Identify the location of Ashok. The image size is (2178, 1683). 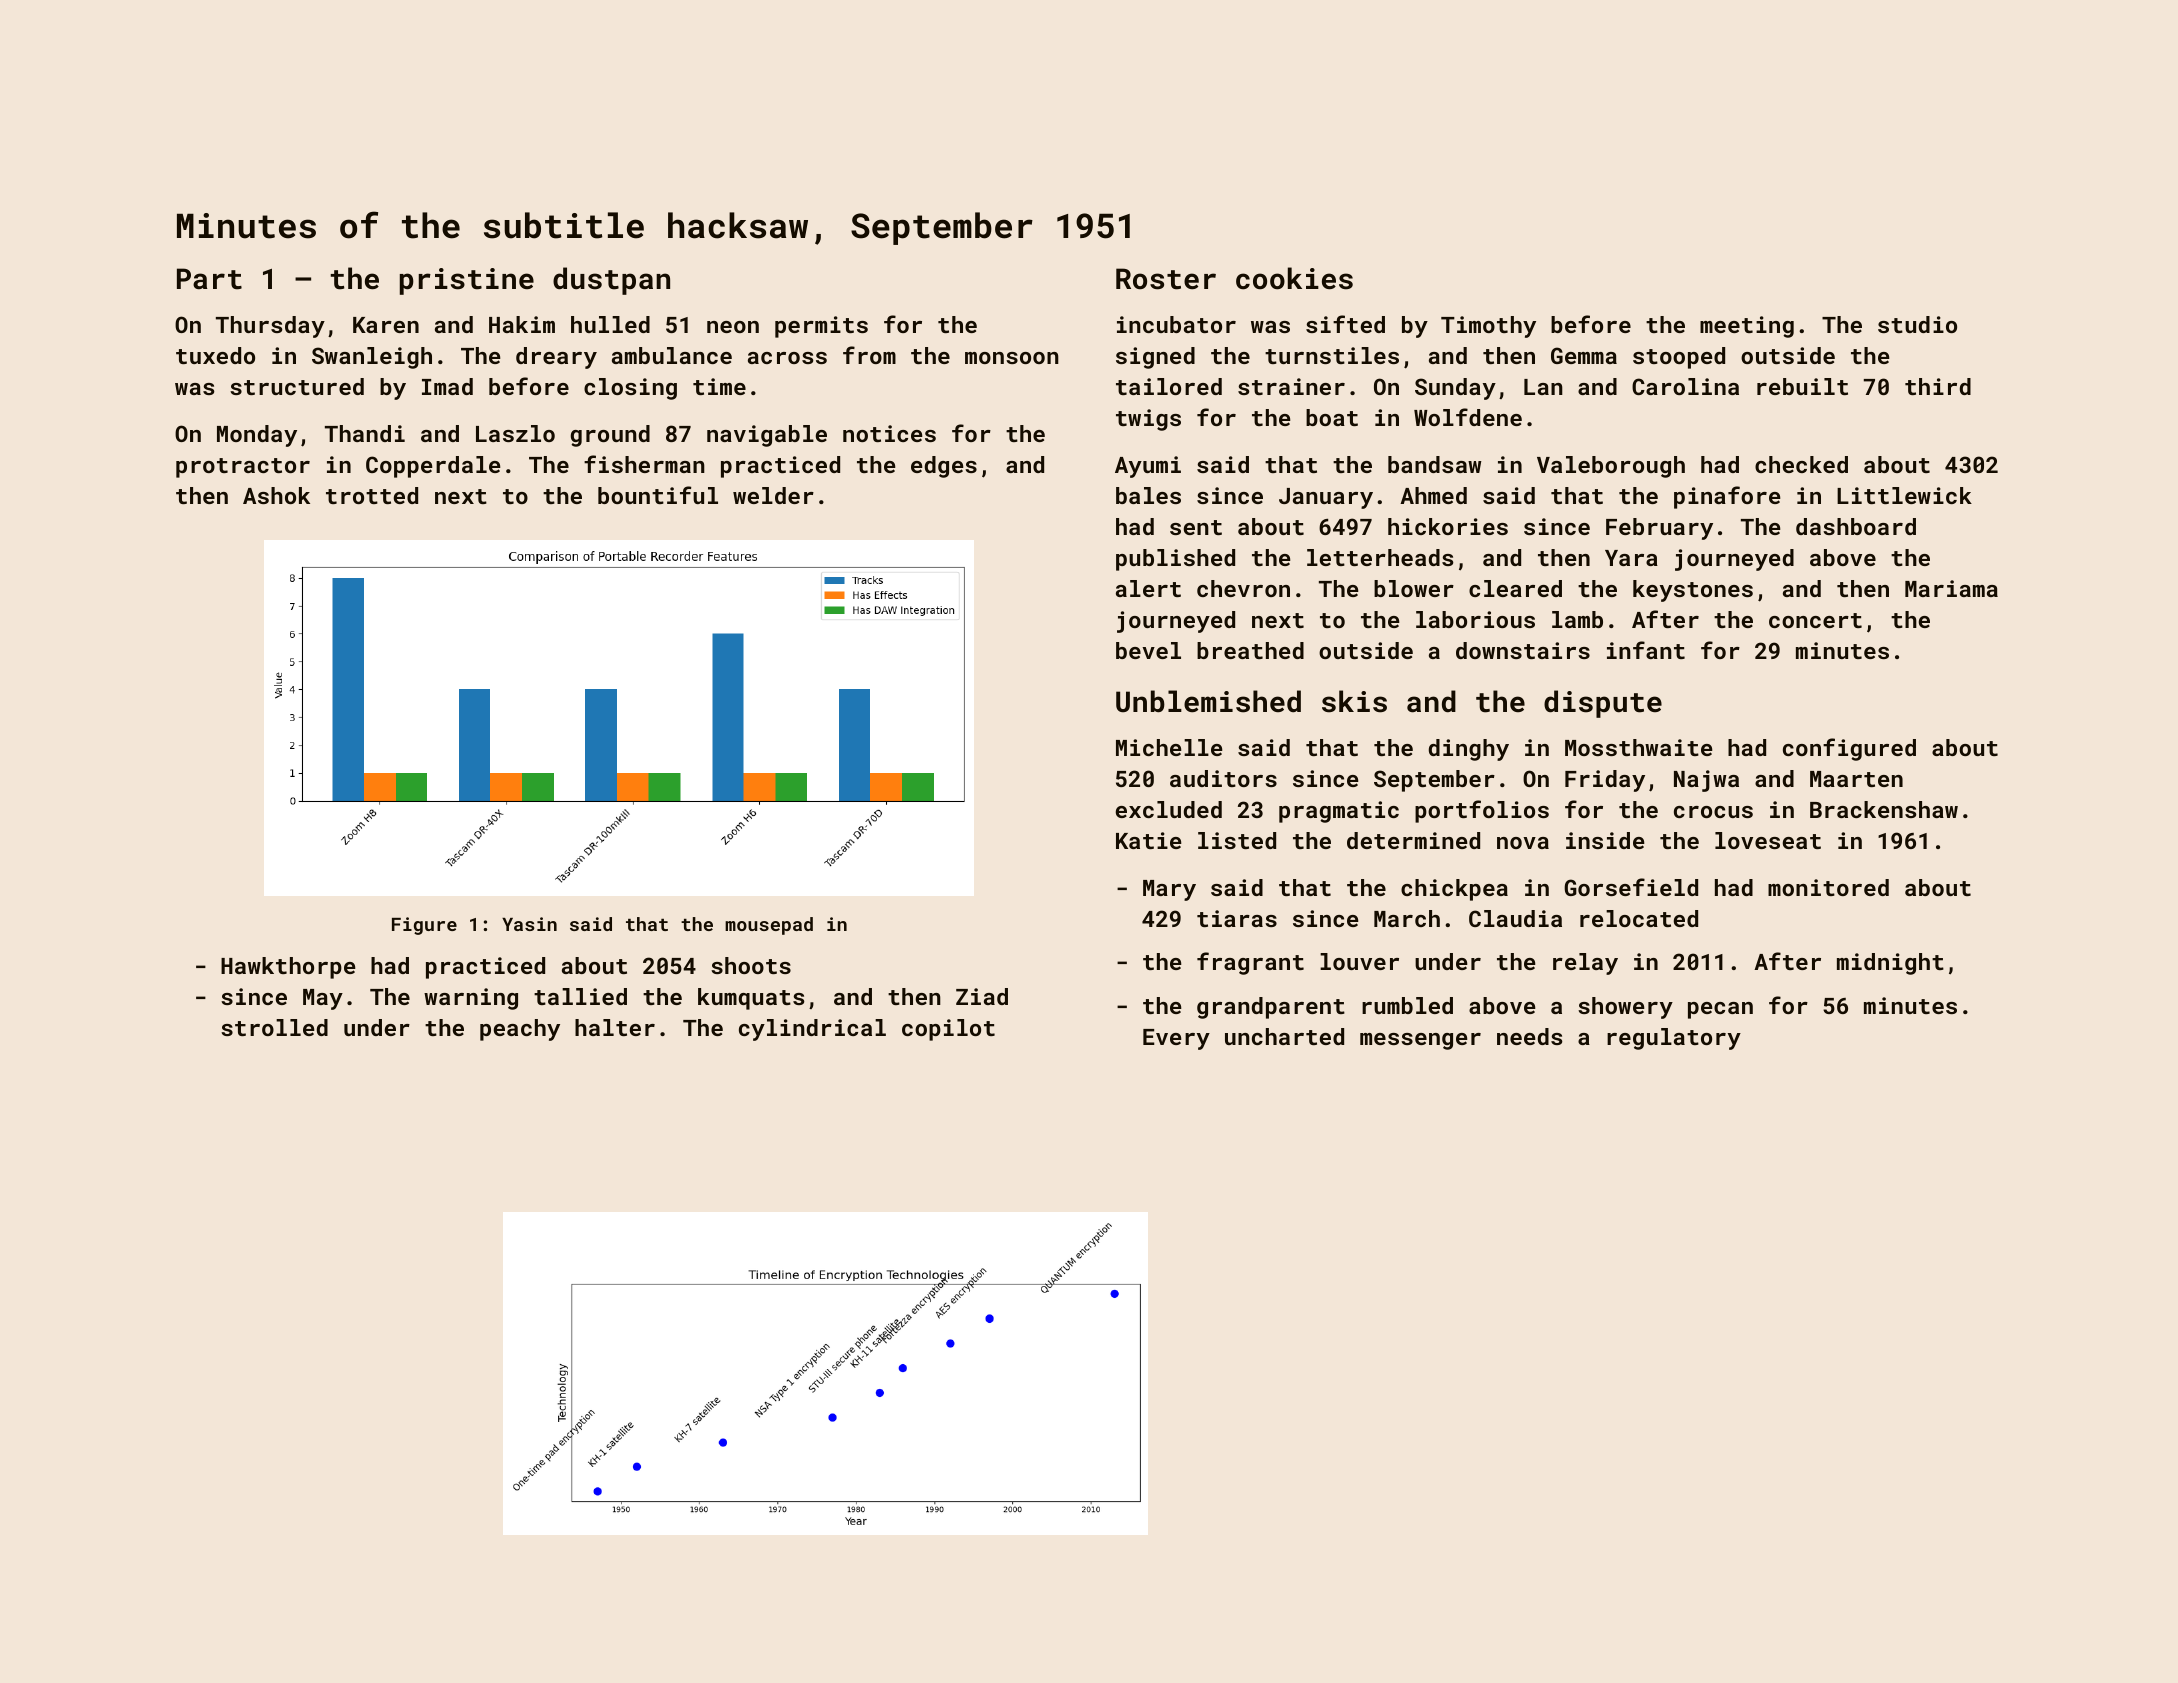
(276, 495).
